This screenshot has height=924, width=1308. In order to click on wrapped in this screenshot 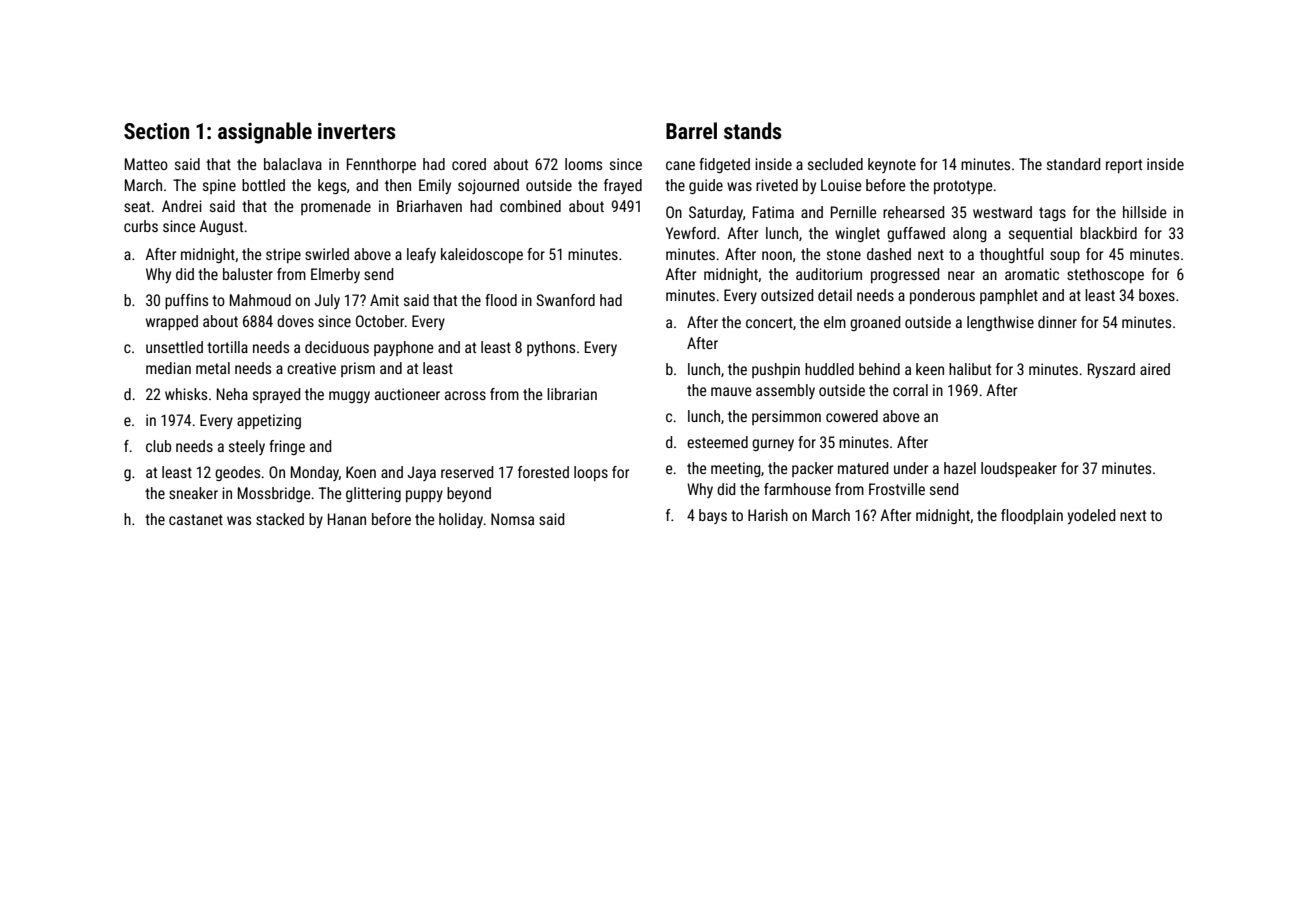, I will do `click(172, 322)`.
